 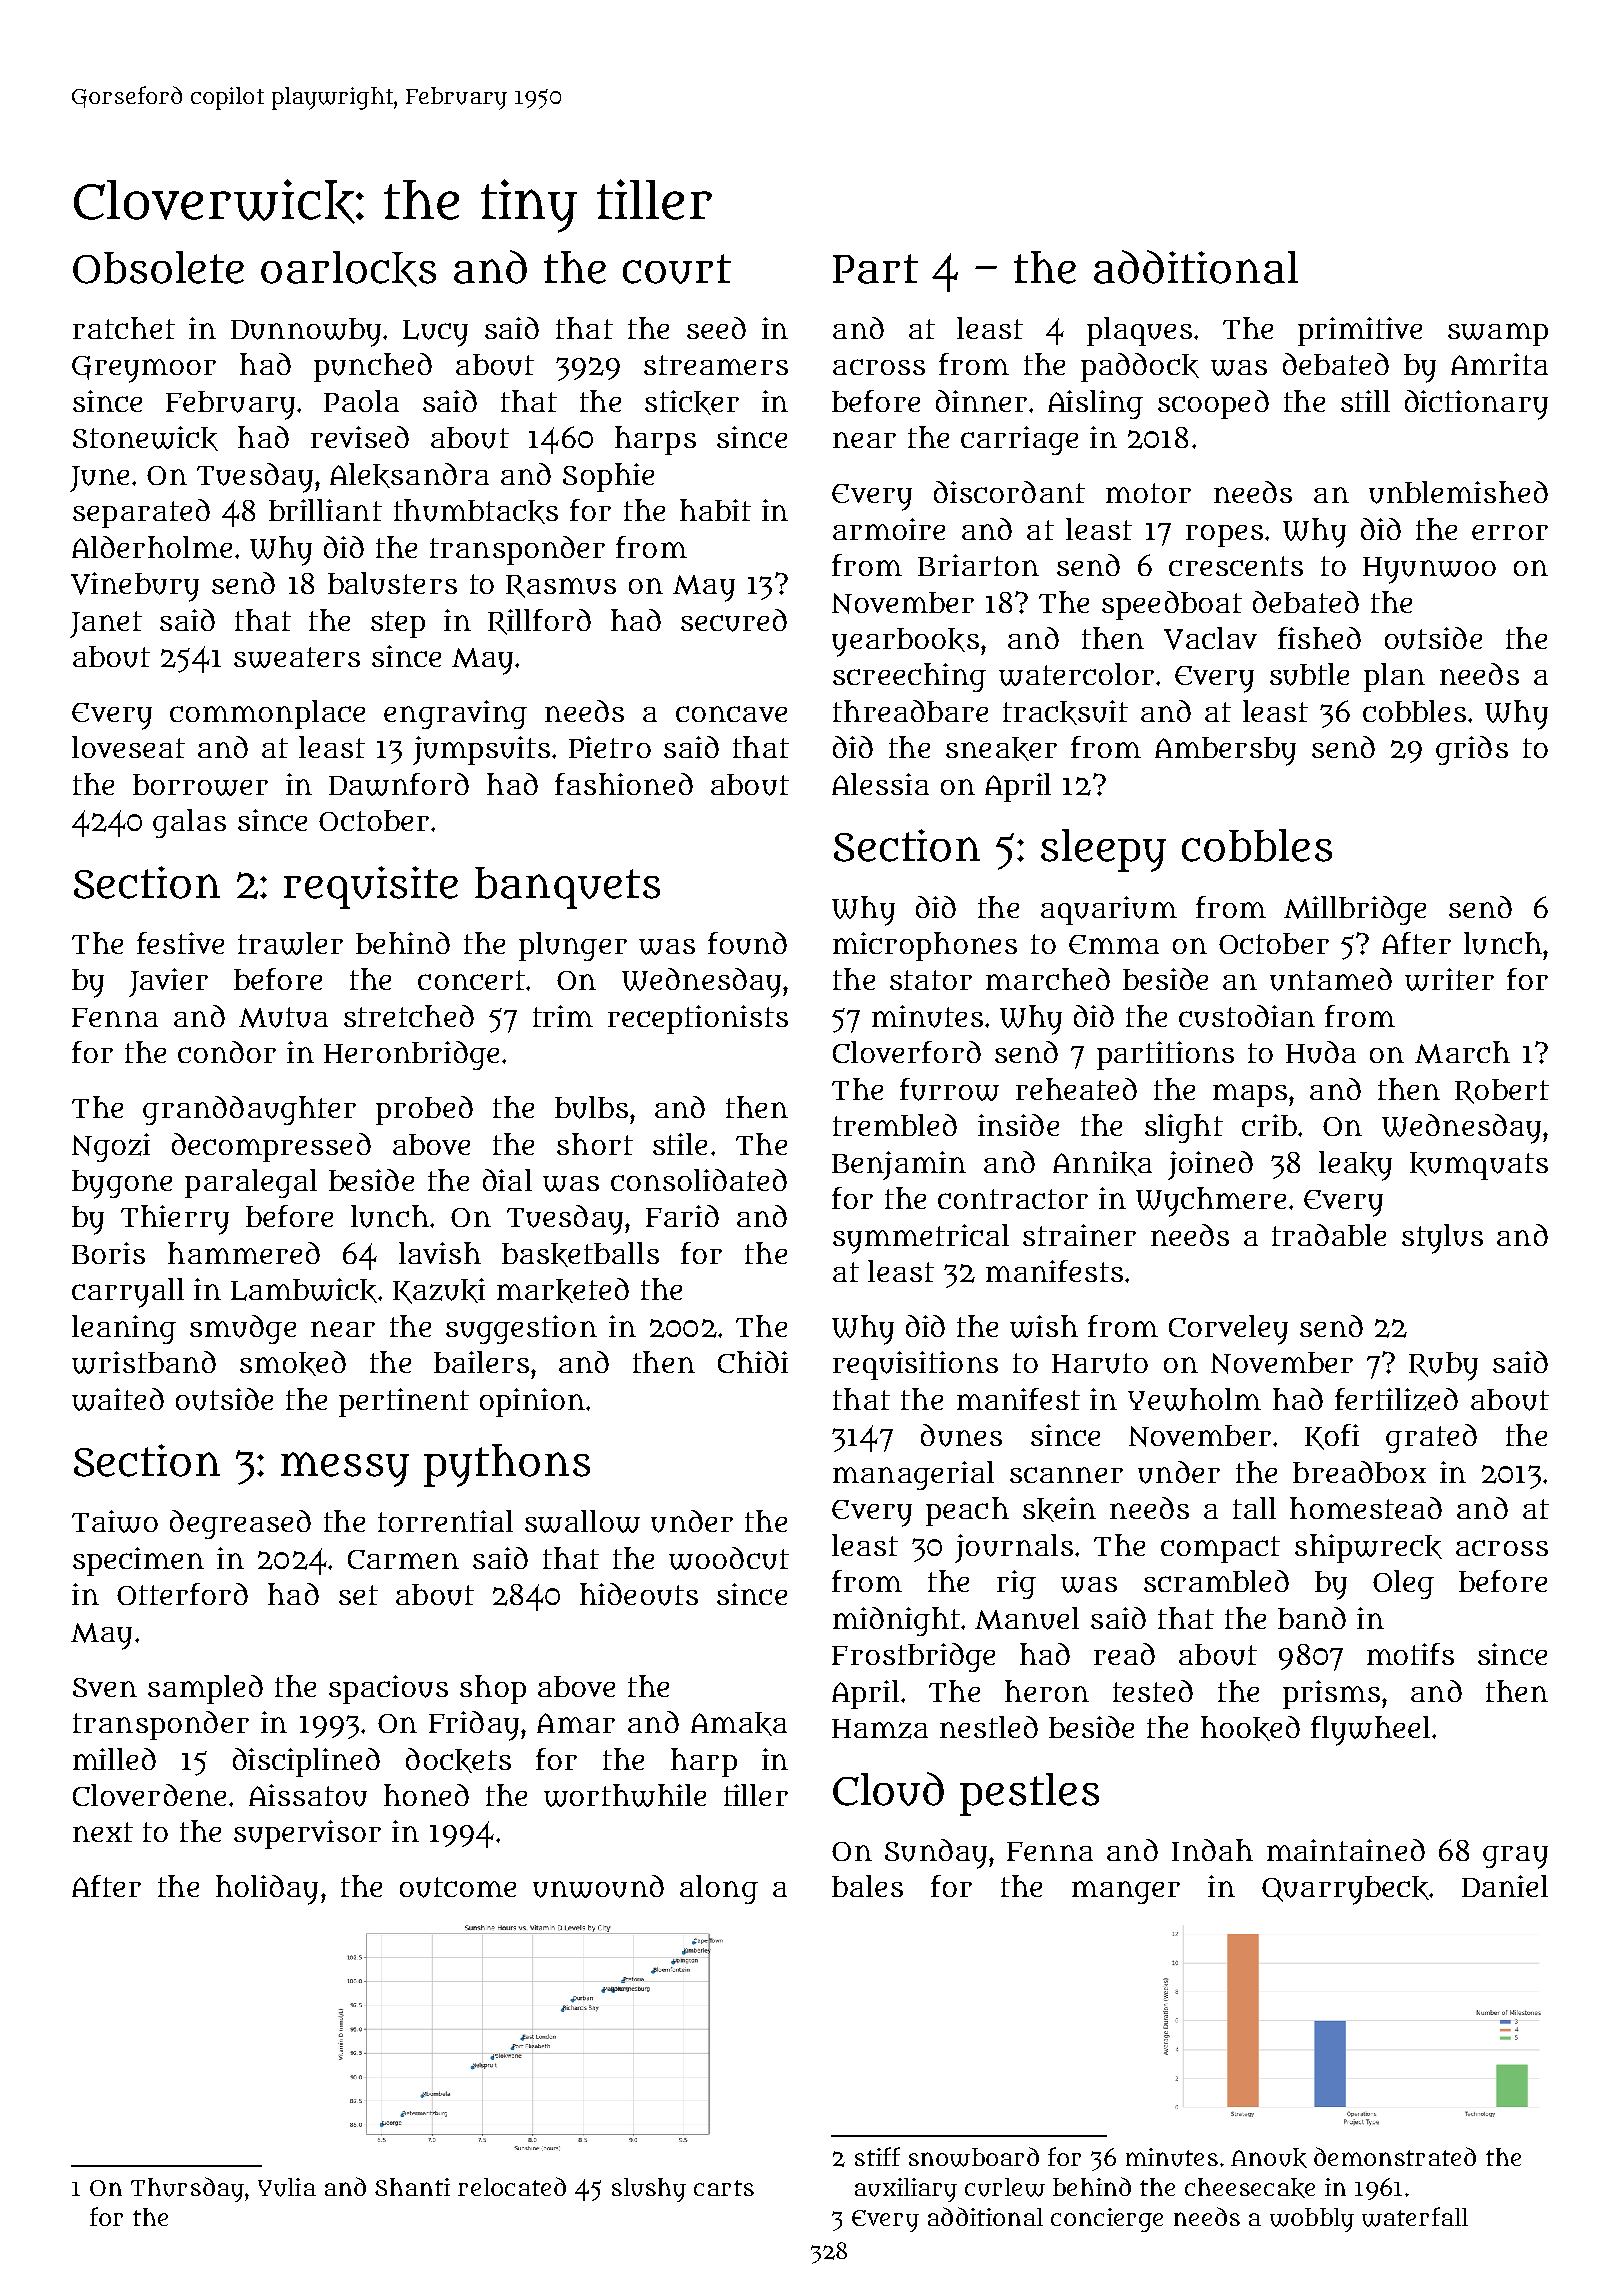 What do you see at coordinates (625, 1795) in the image?
I see `worthwhile` at bounding box center [625, 1795].
